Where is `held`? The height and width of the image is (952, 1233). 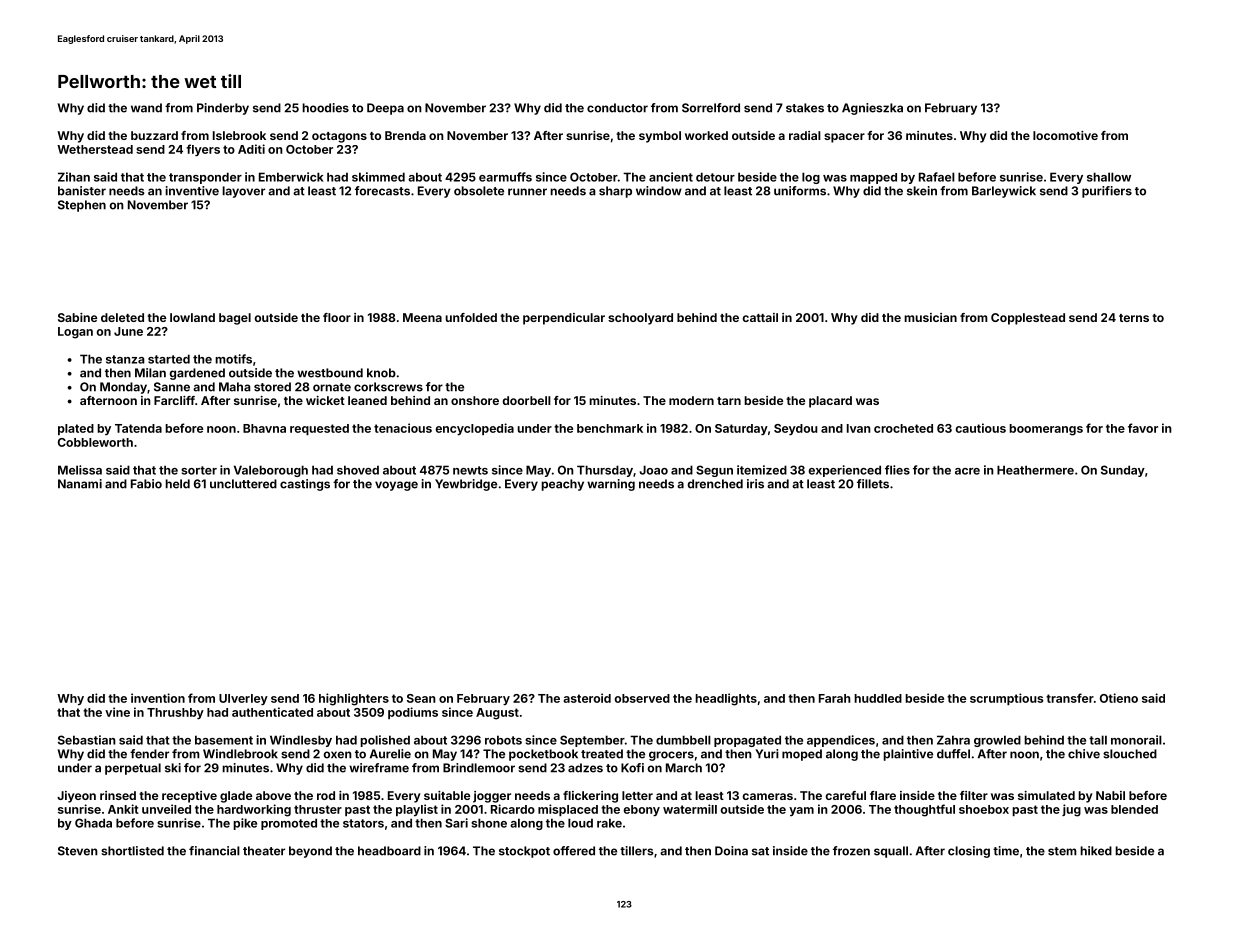
held is located at coordinates (177, 484).
